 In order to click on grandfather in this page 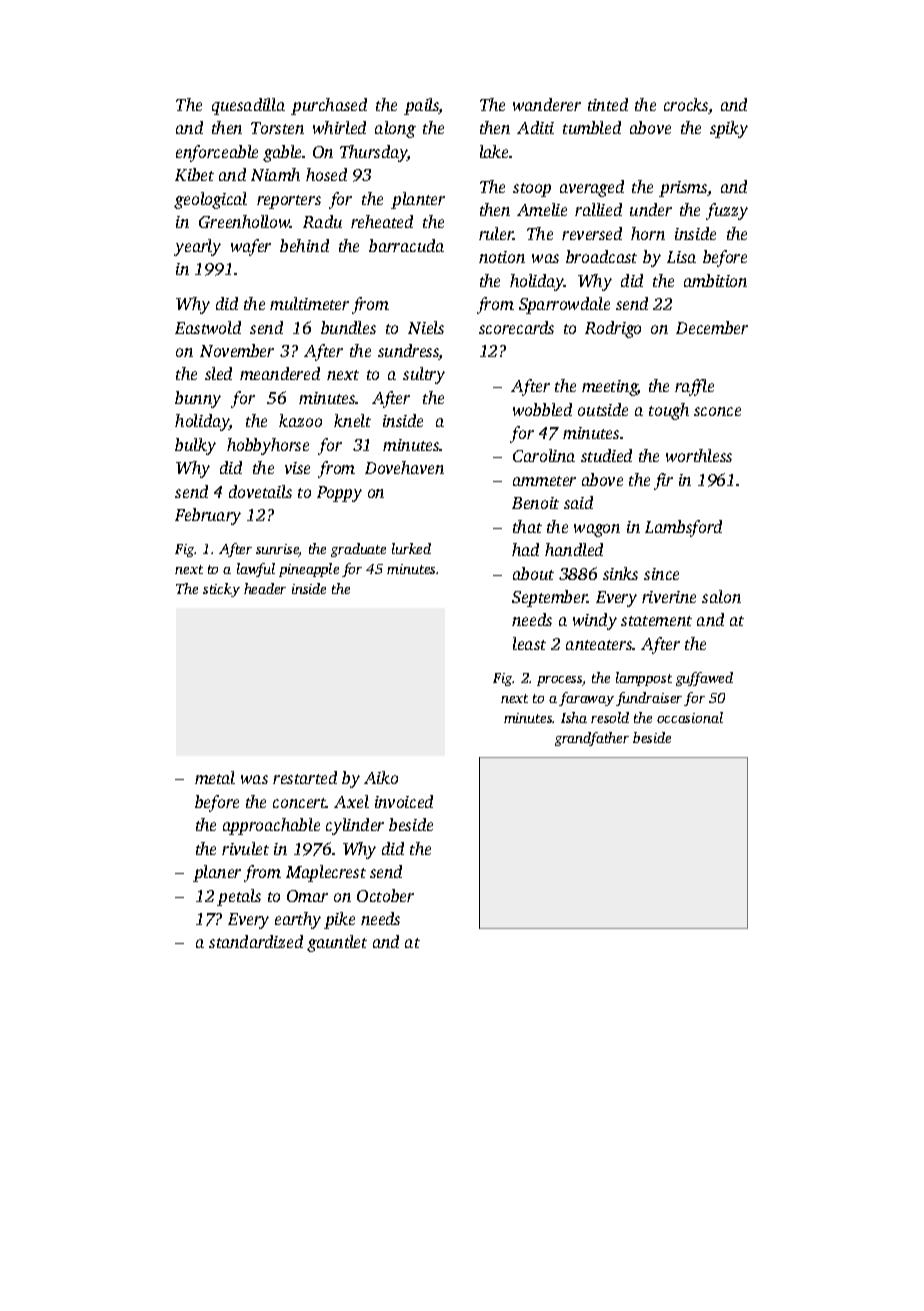, I will do `click(592, 739)`.
